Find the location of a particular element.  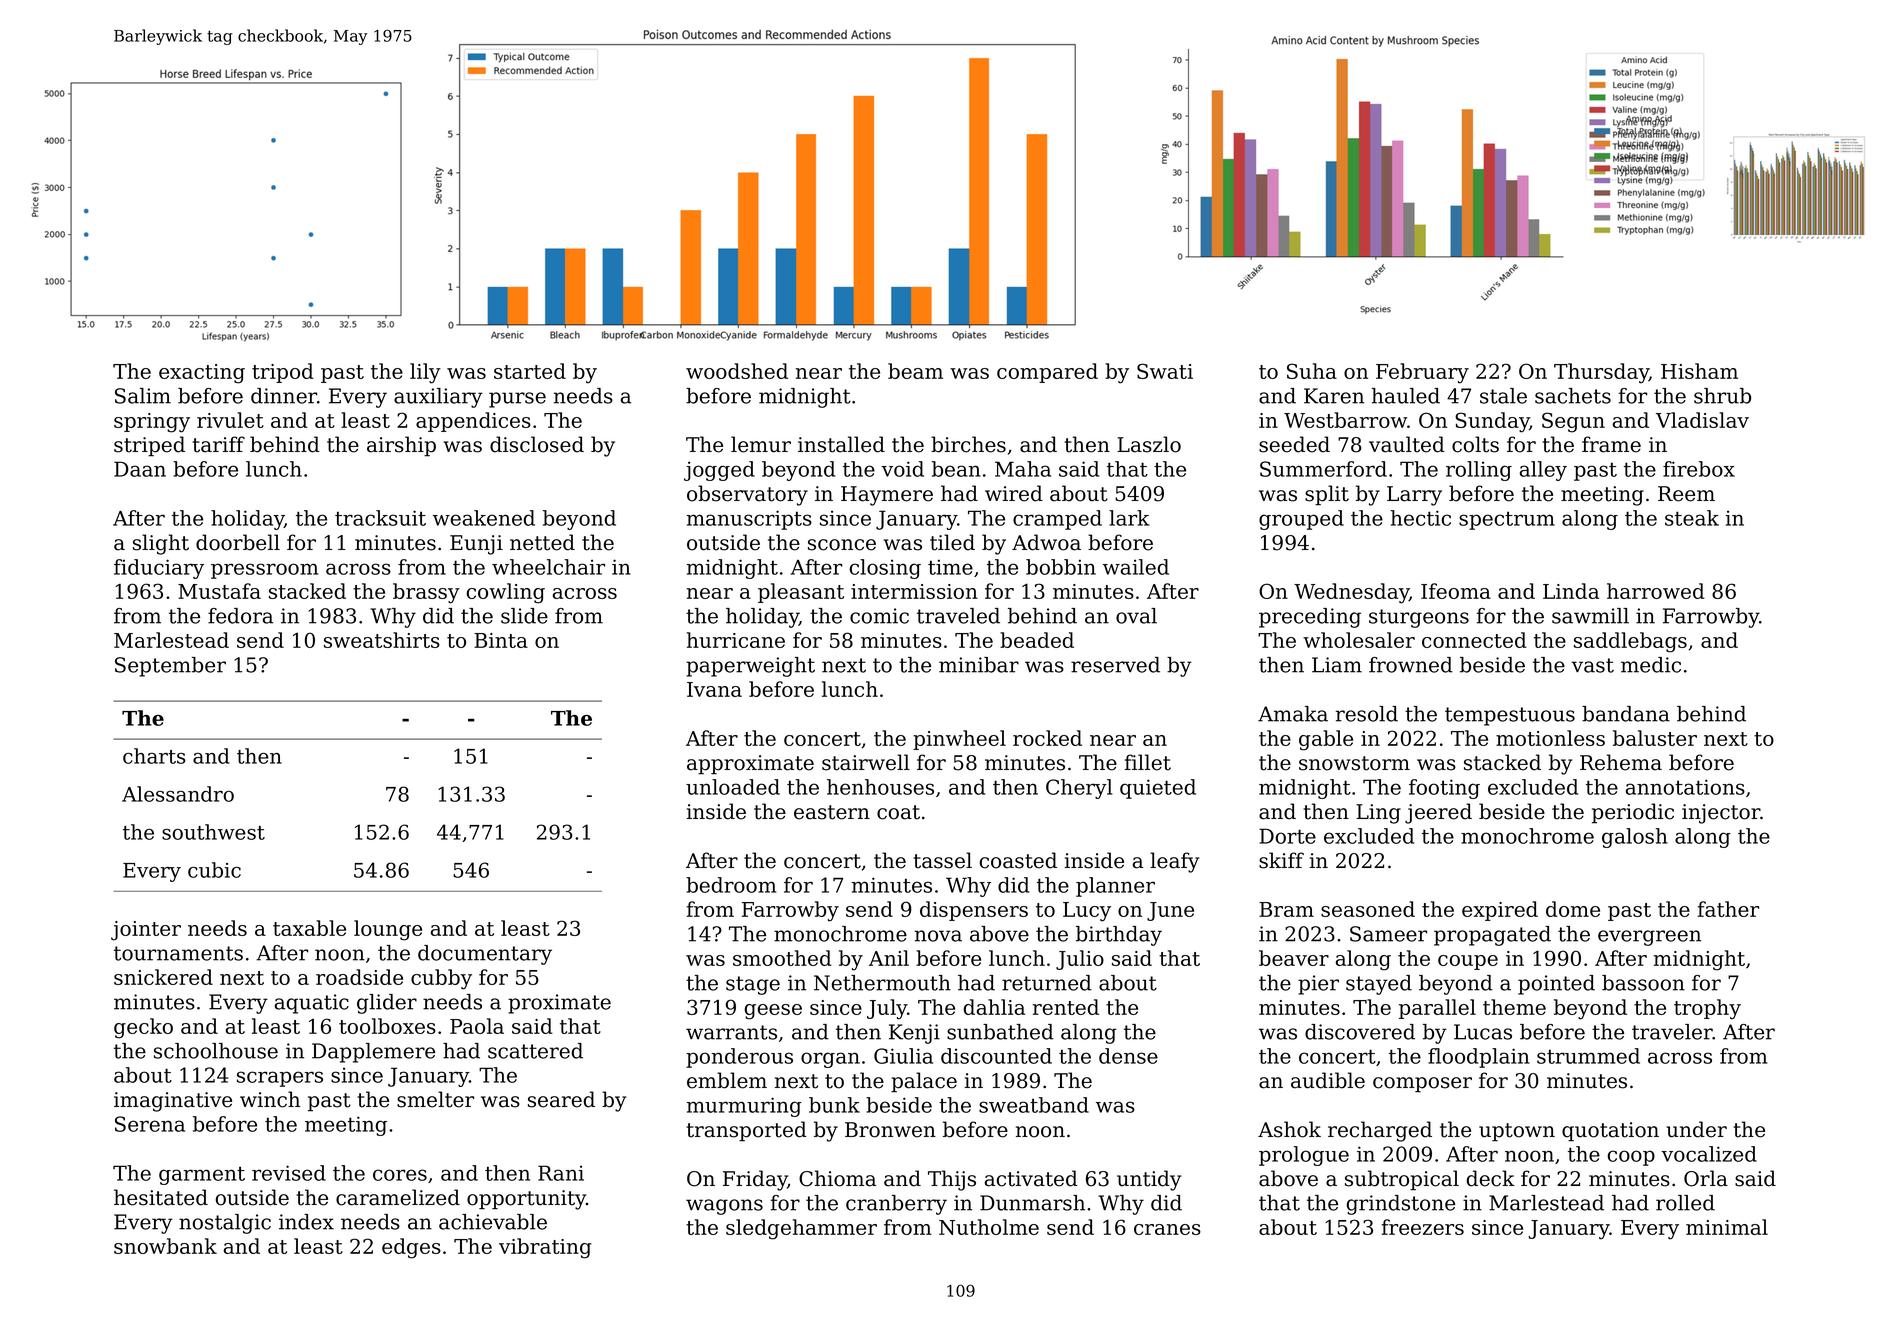

stayed is located at coordinates (1379, 985).
